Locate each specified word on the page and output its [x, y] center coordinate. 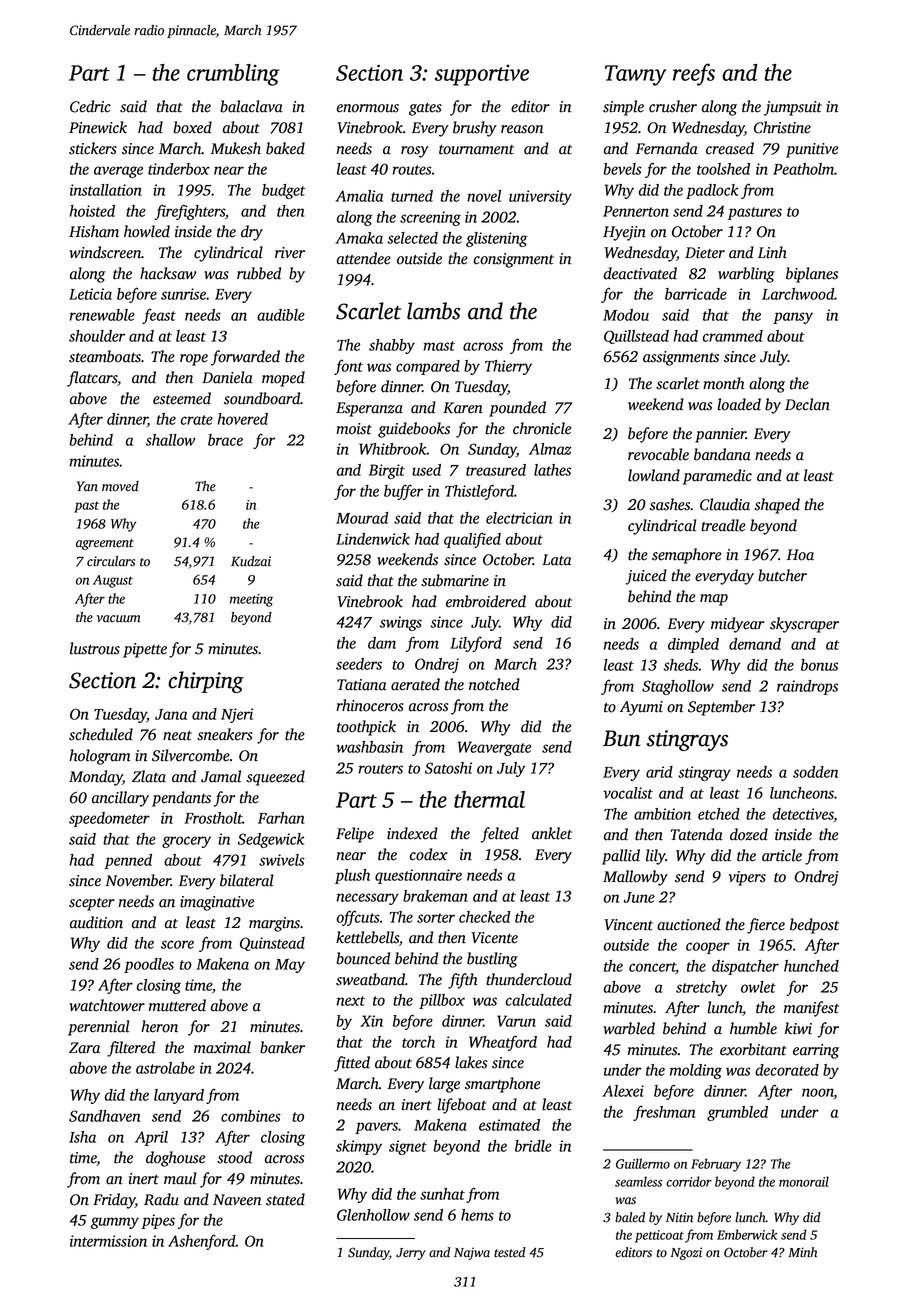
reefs [694, 74]
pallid [621, 857]
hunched [811, 966]
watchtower [107, 1005]
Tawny [635, 75]
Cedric [90, 106]
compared [428, 367]
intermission [108, 1241]
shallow [170, 440]
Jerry [411, 1254]
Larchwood [798, 294]
